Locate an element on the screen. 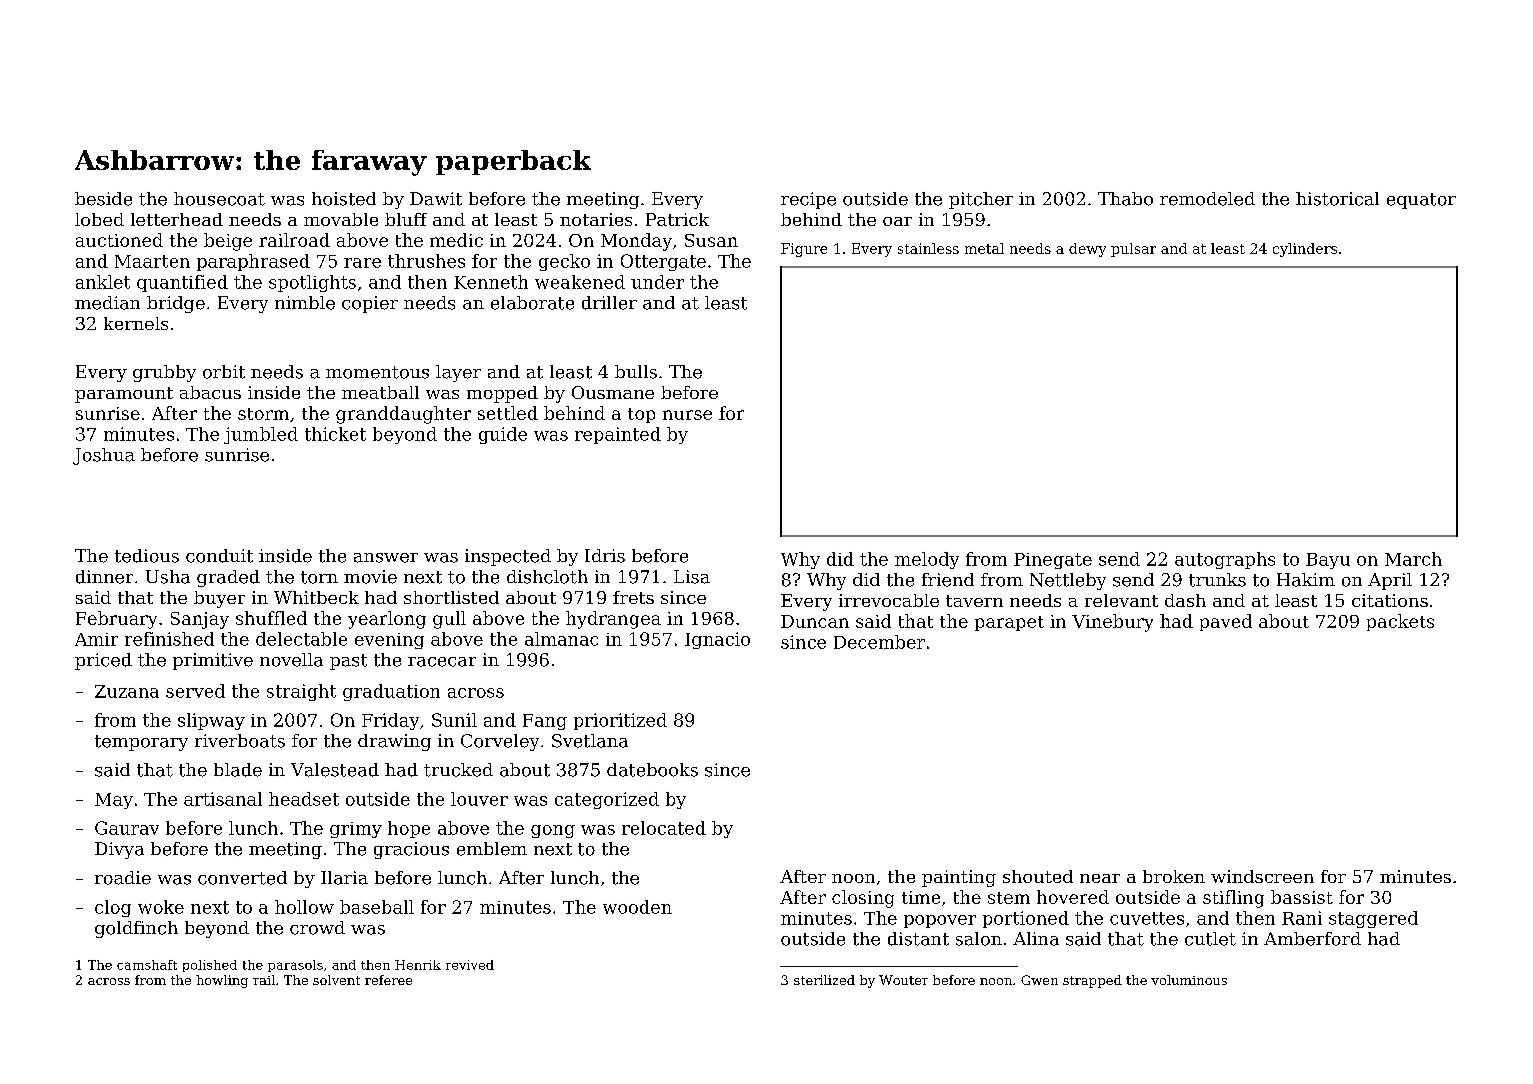 The width and height of the screenshot is (1533, 1084). Sanjay is located at coordinates (200, 620).
